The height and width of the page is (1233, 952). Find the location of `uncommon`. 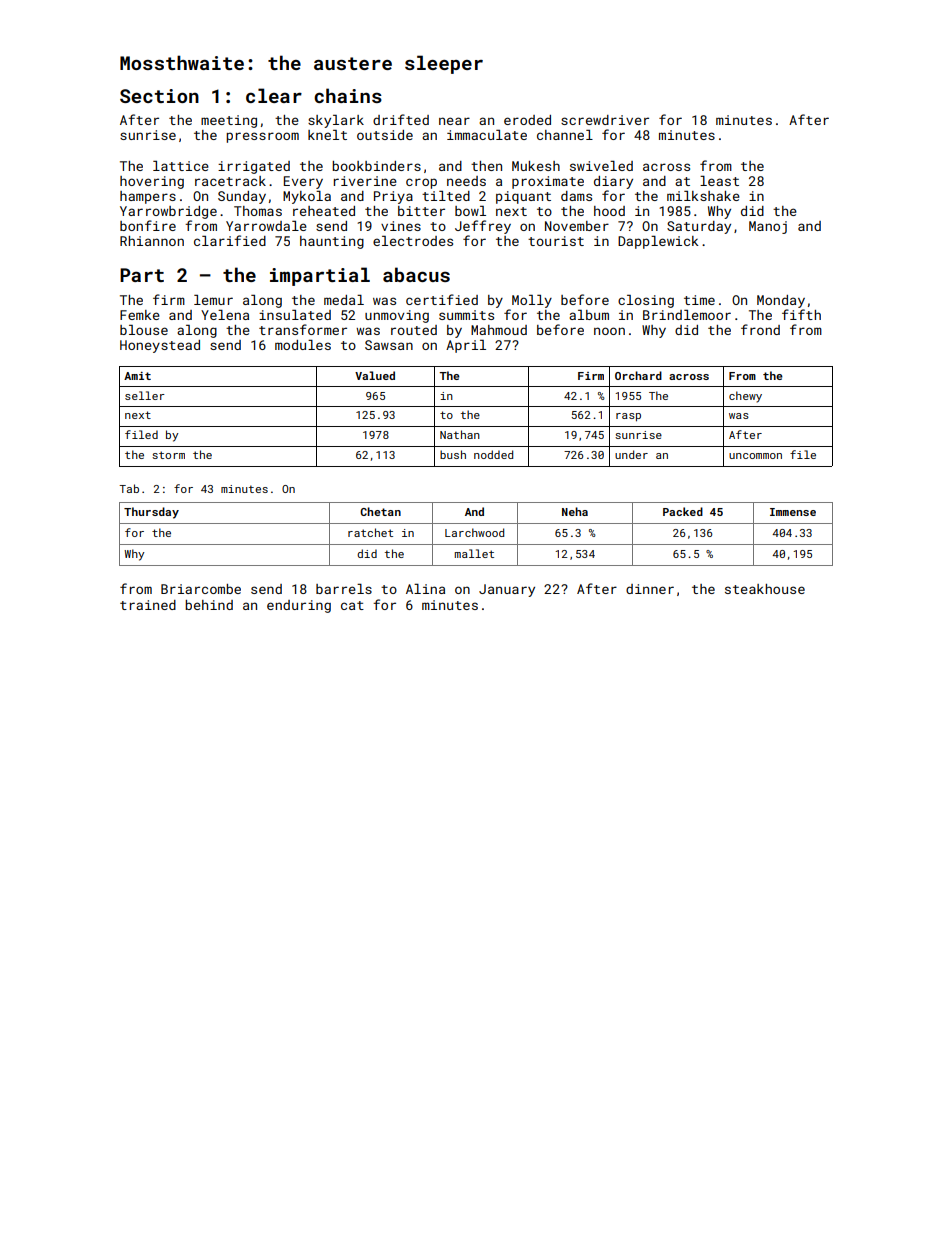

uncommon is located at coordinates (755, 456).
